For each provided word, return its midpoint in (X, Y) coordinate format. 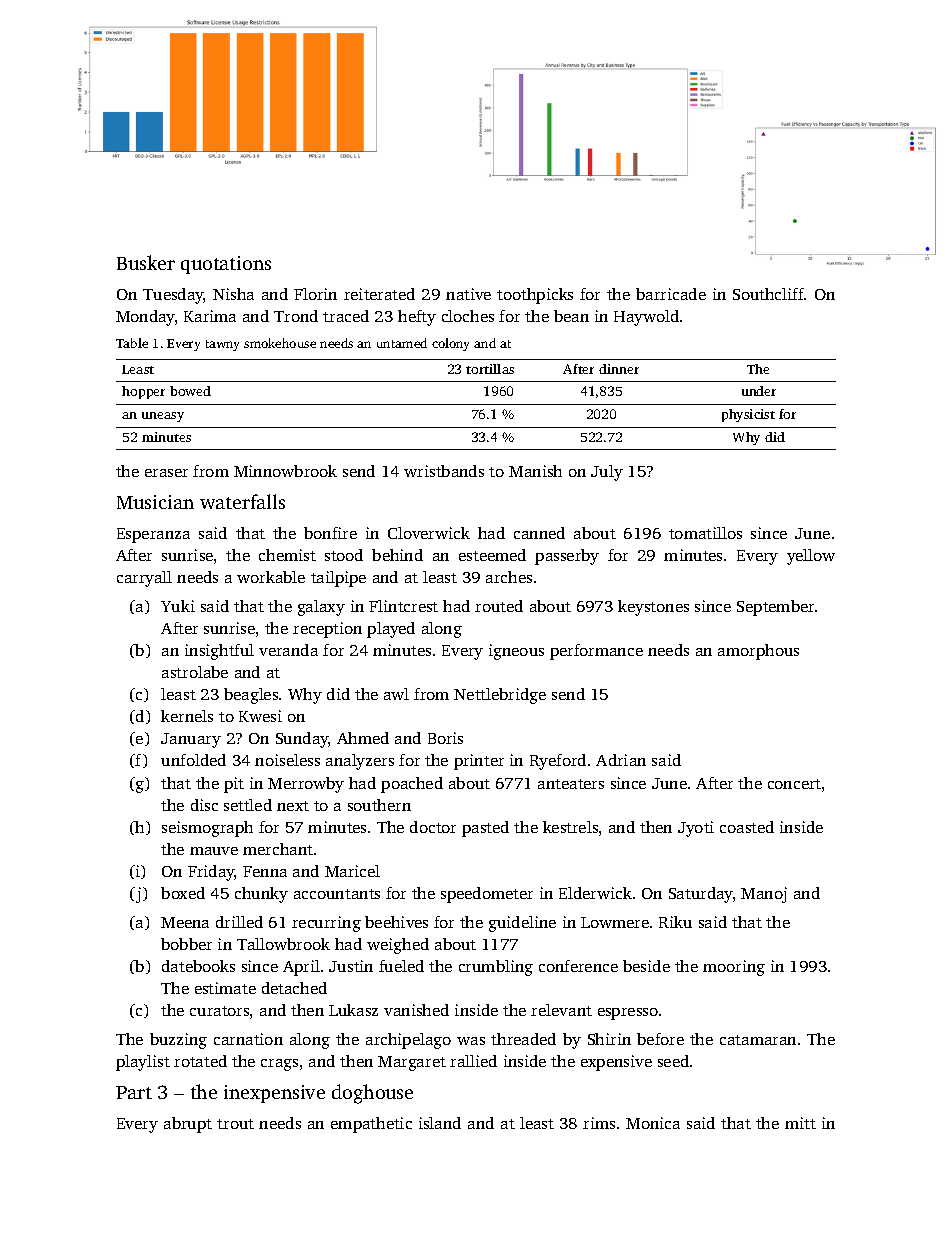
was (471, 1041)
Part (134, 1092)
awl (396, 694)
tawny (222, 345)
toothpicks (535, 296)
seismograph (207, 829)
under (759, 391)
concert (794, 784)
